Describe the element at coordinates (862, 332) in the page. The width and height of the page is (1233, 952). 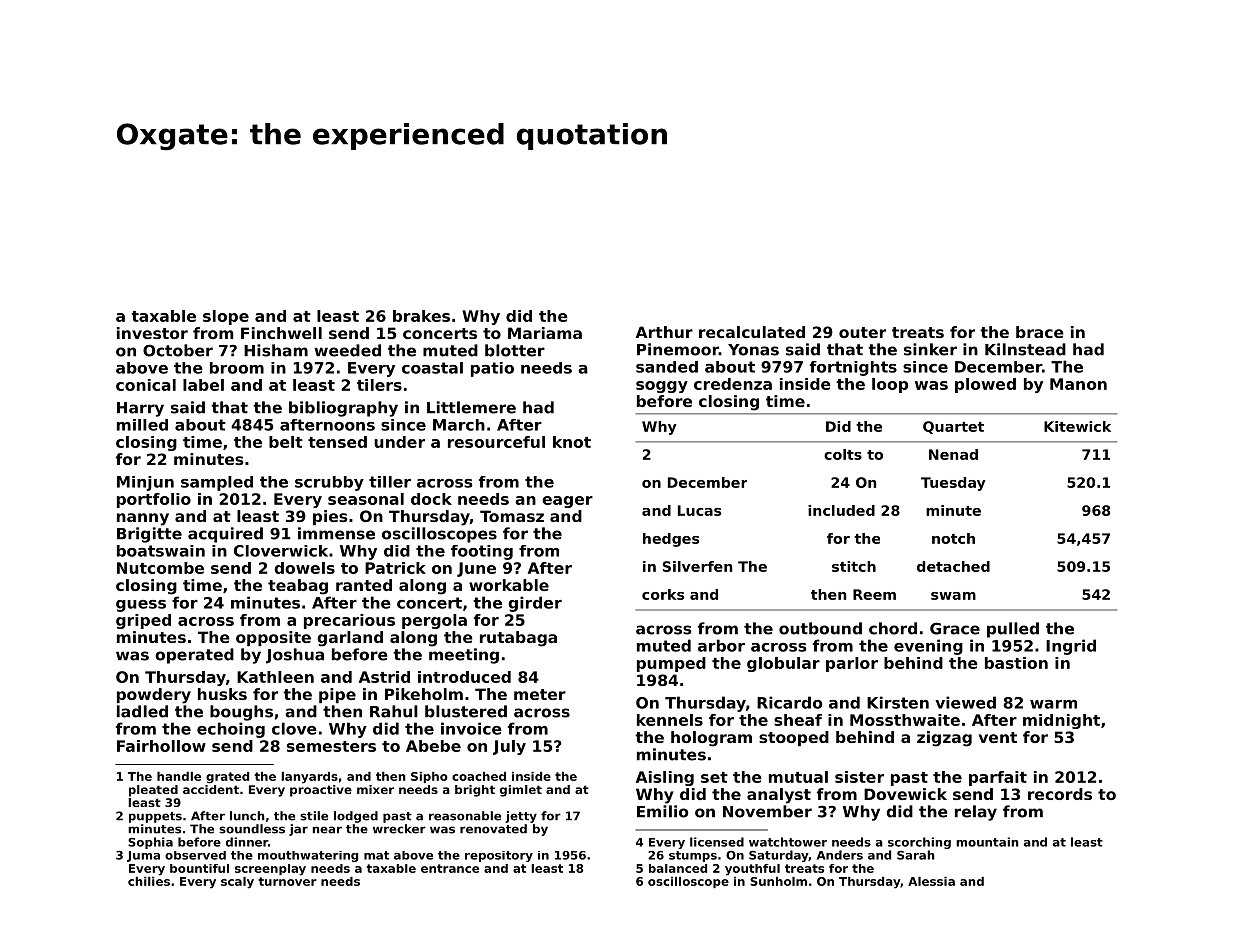
I see `outer` at that location.
